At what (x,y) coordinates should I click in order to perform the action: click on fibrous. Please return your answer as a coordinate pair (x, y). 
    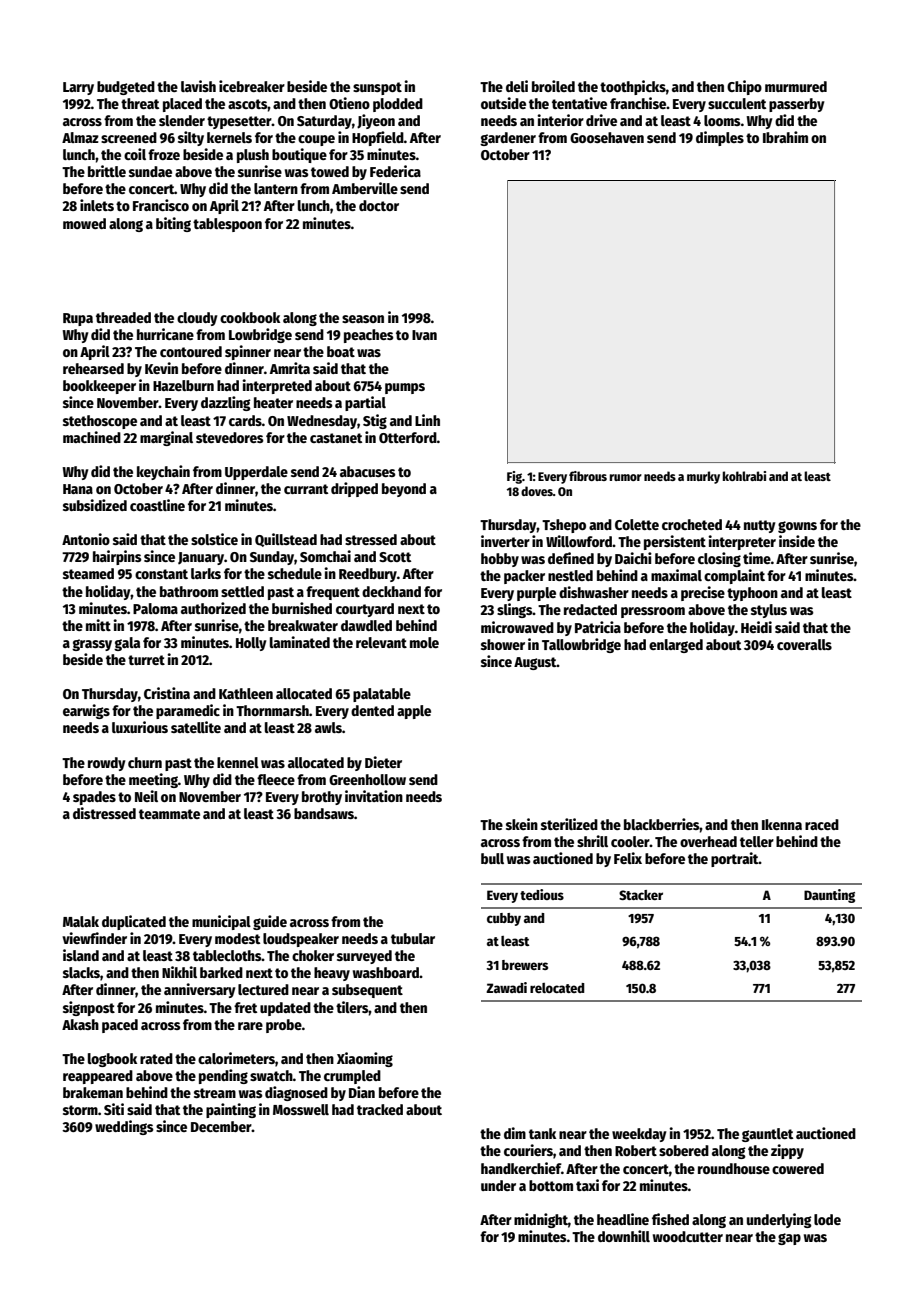
    Looking at the image, I should click on (588, 476).
